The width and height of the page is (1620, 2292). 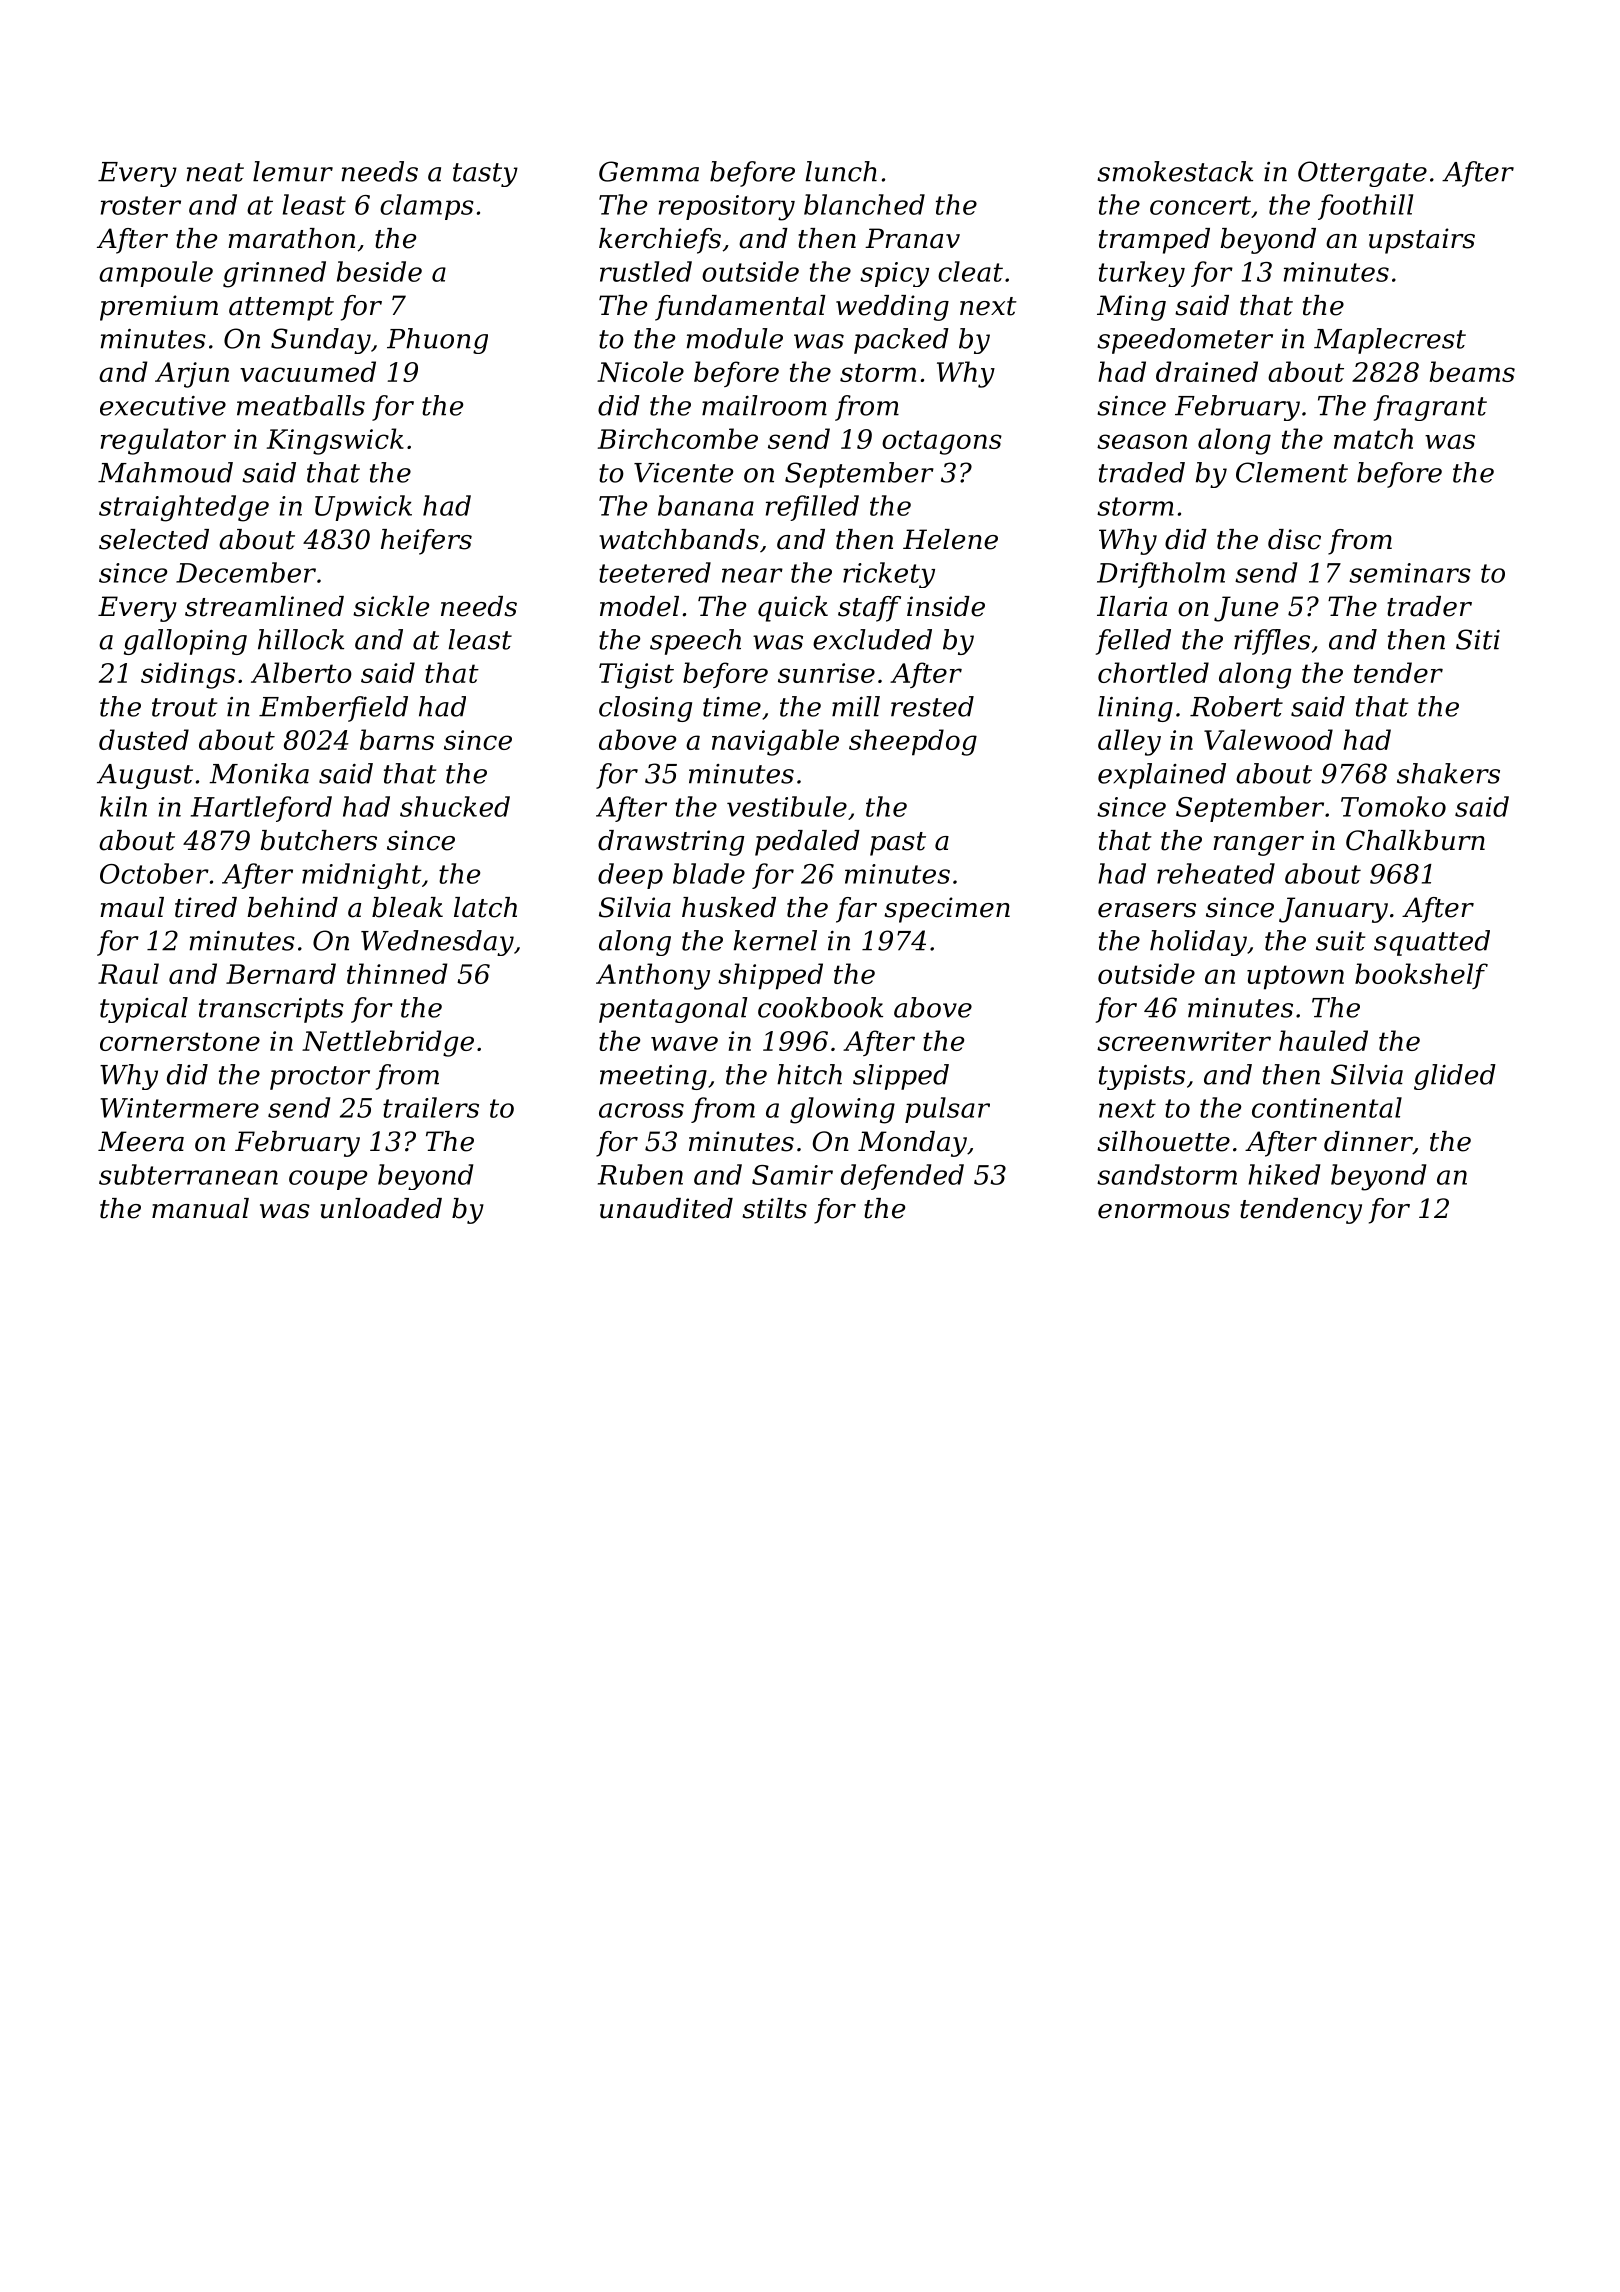 What do you see at coordinates (1175, 171) in the page?
I see `smokestack` at bounding box center [1175, 171].
